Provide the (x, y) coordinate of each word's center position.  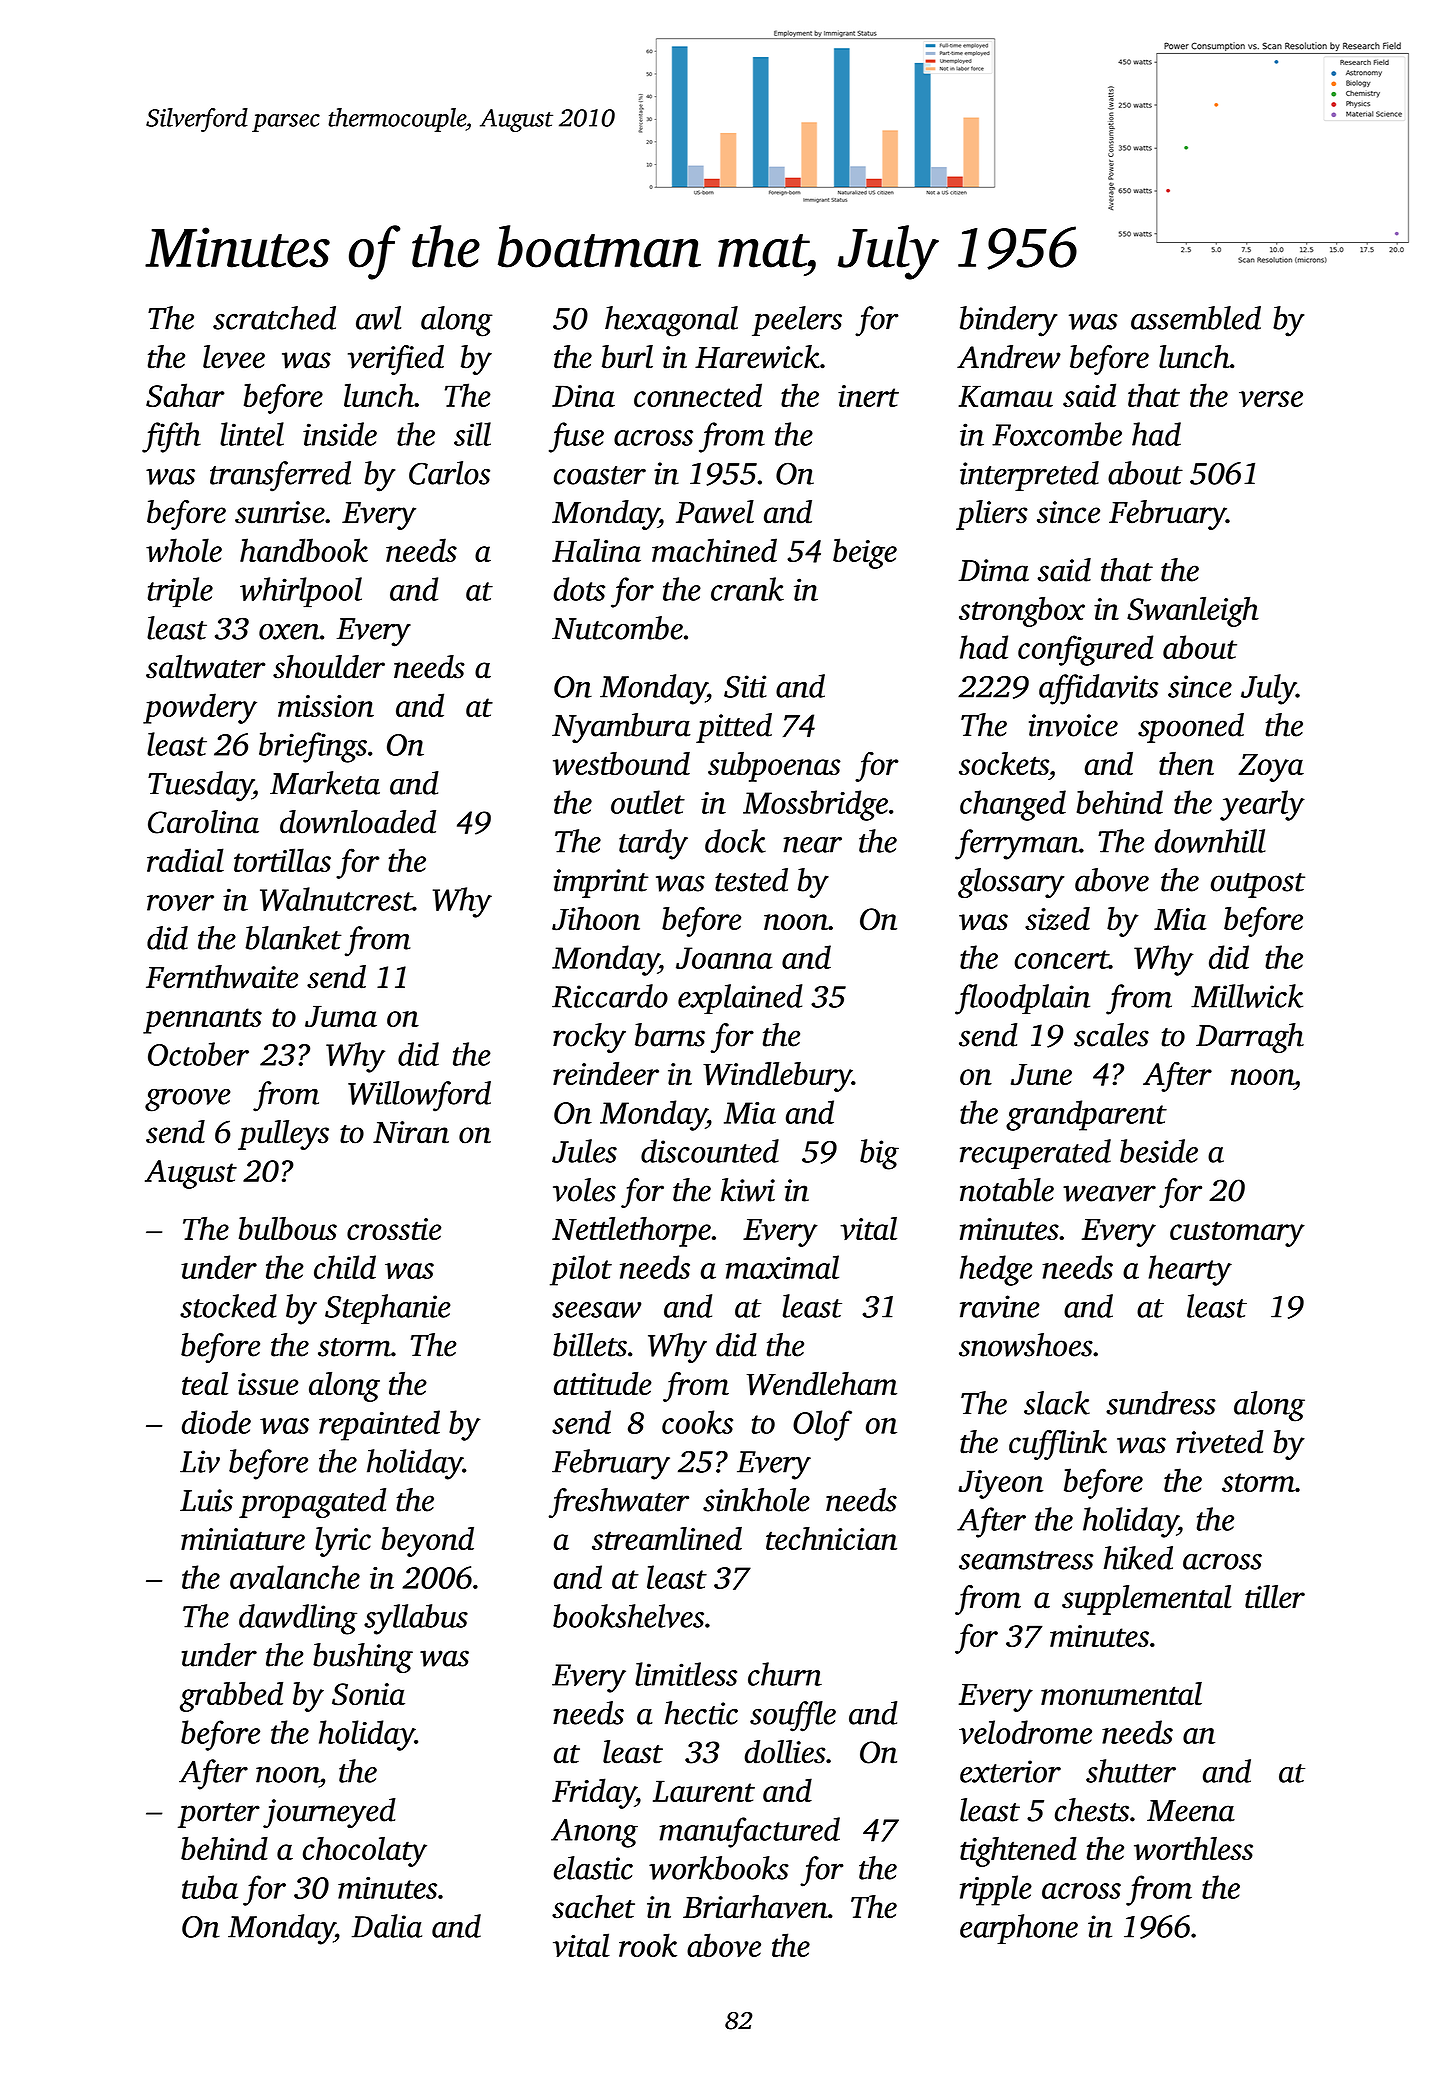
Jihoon (596, 919)
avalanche (295, 1577)
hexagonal (671, 321)
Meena (1191, 1811)
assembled (1196, 318)
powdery (200, 708)
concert (1062, 959)
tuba (210, 1887)
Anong (594, 1833)
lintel (252, 434)
